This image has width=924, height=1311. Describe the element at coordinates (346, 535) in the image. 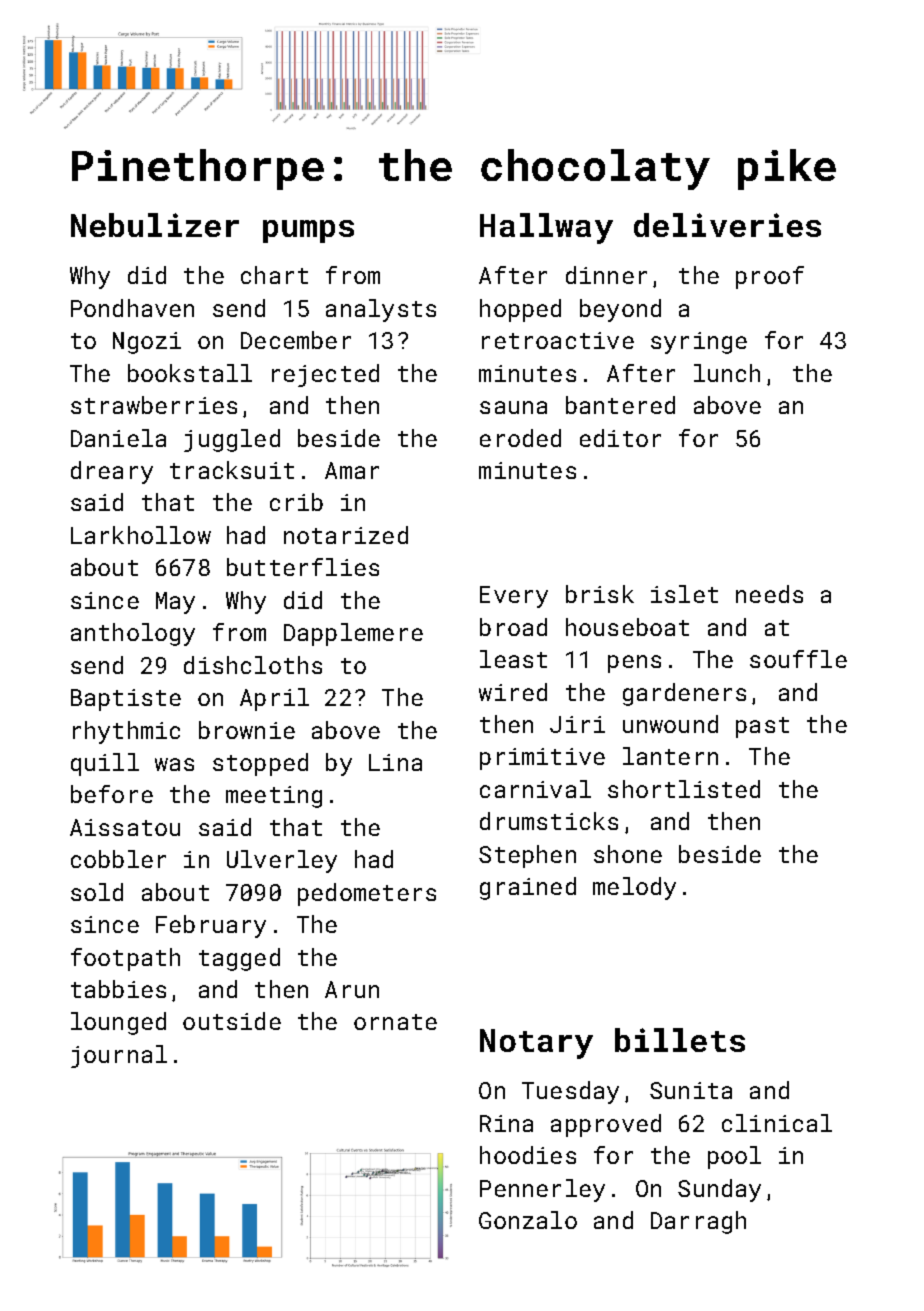

I see `notarized` at that location.
